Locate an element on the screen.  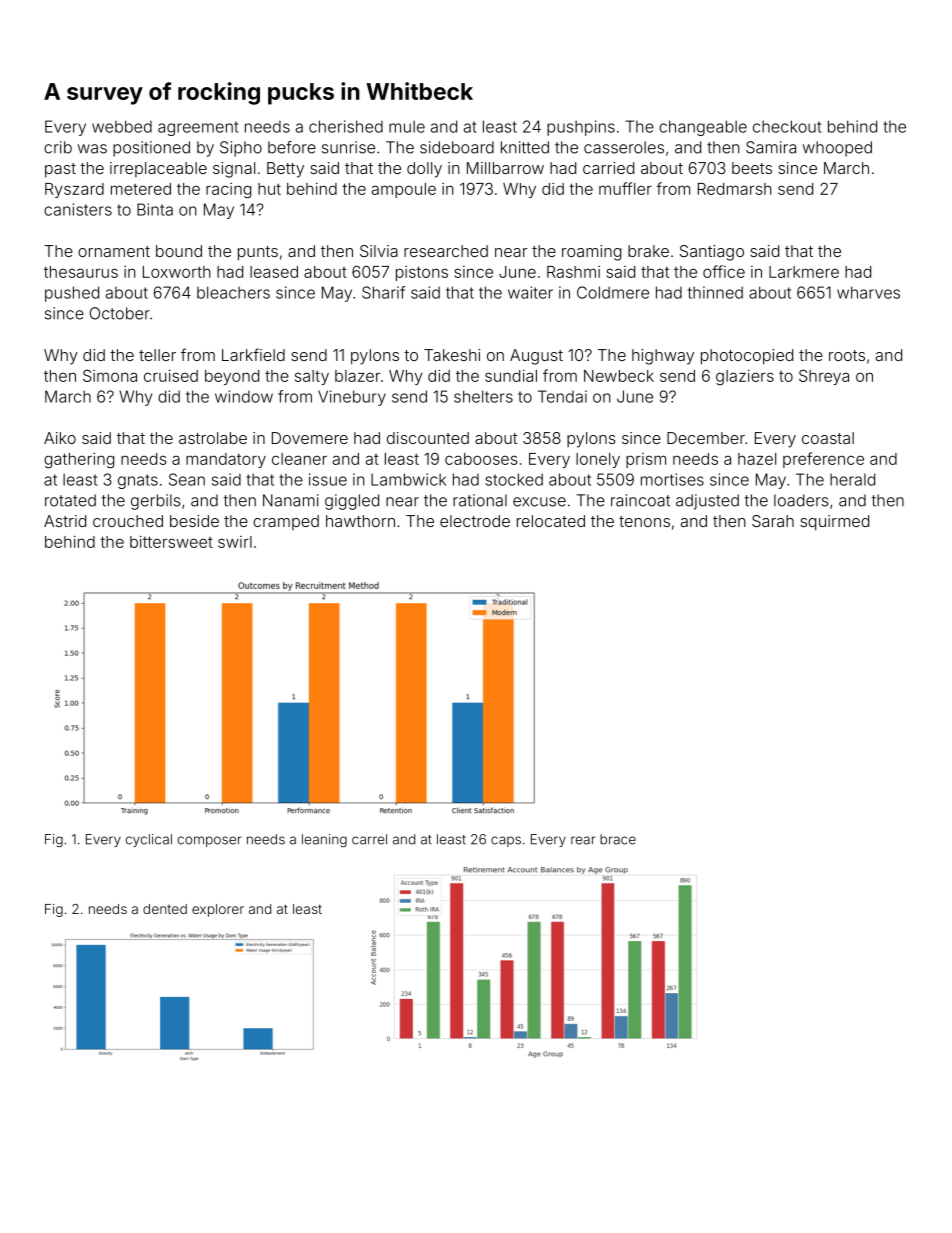
cyclical is located at coordinates (149, 840).
